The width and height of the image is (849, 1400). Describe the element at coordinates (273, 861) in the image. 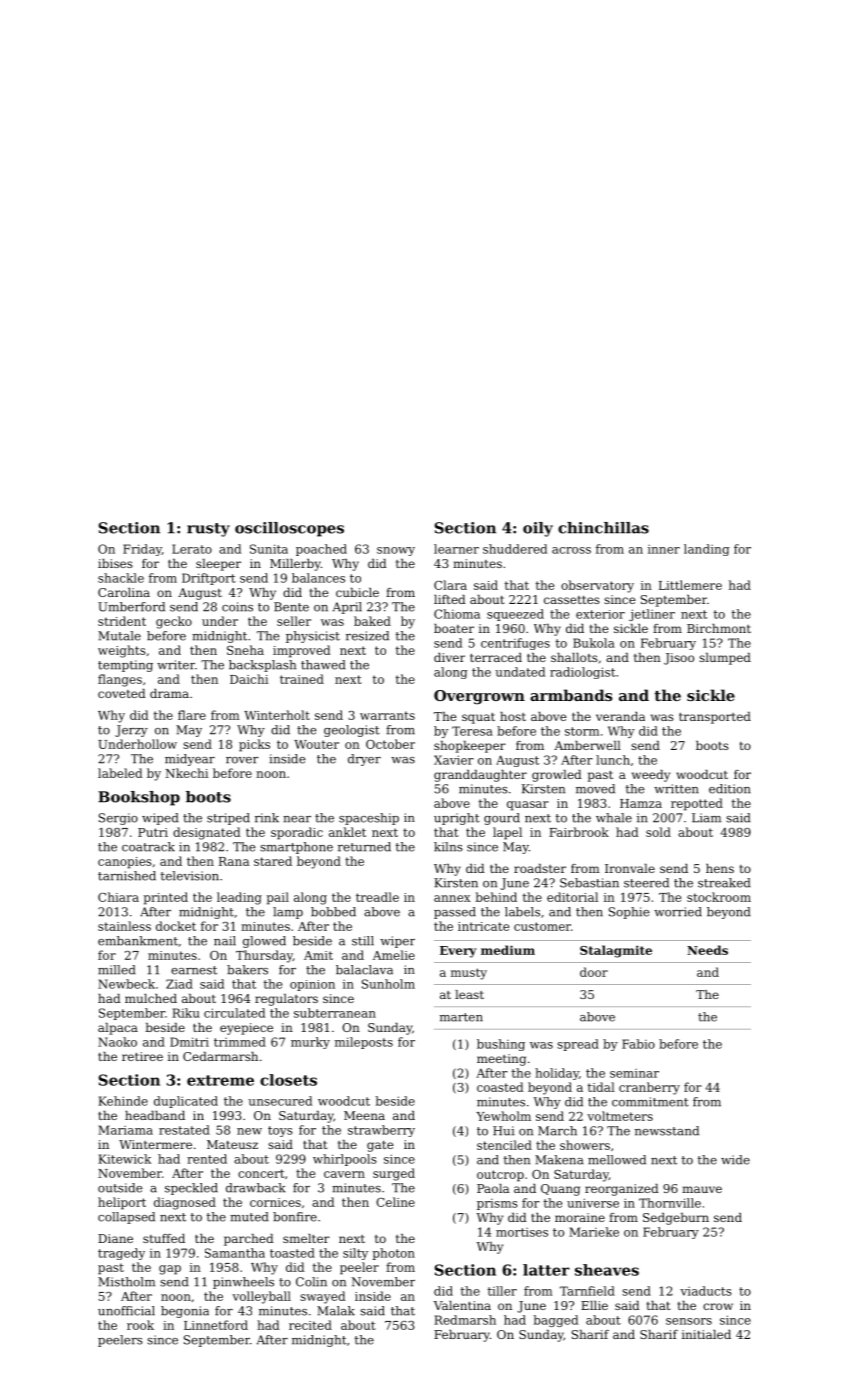

I see `stared` at that location.
